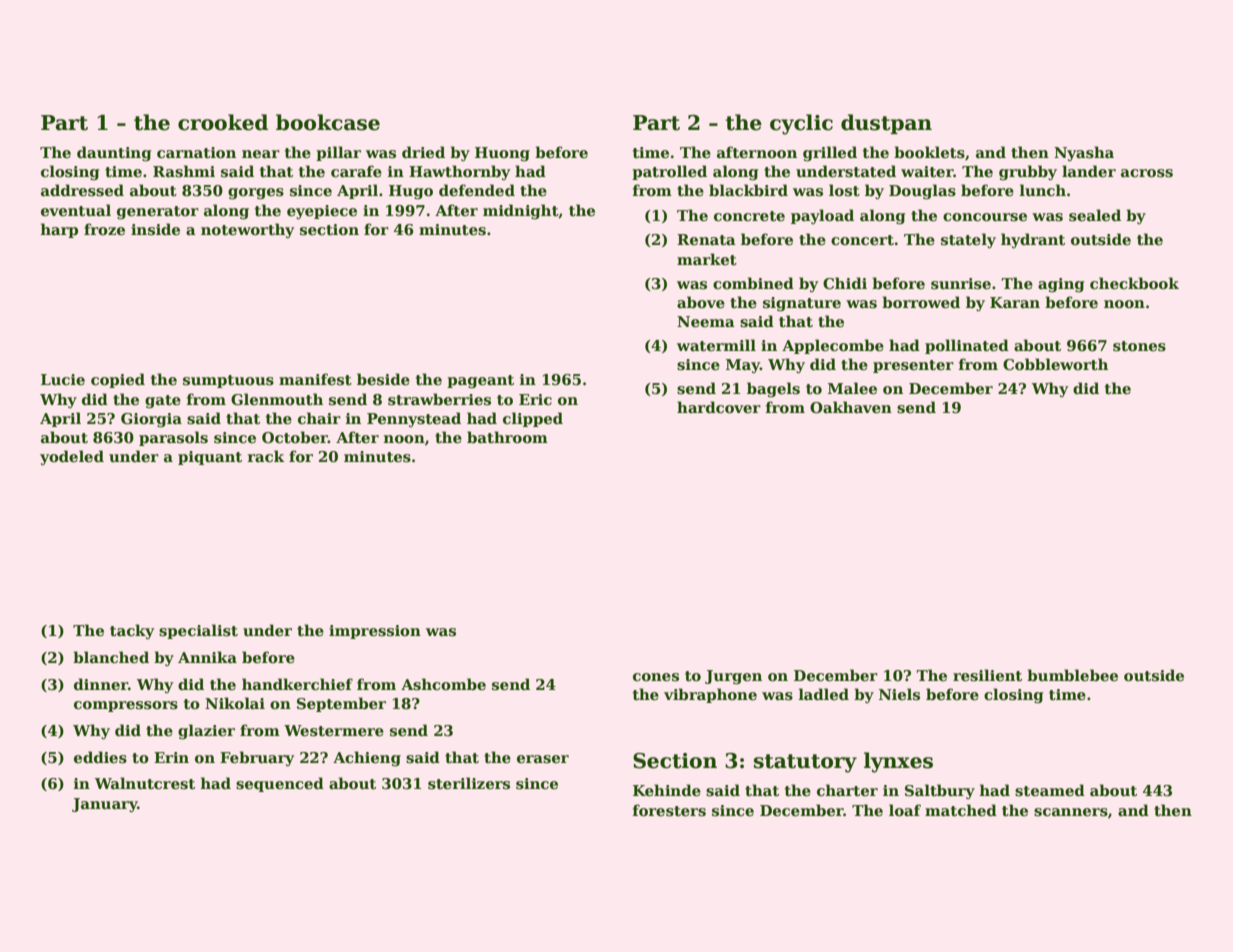 The image size is (1233, 952). I want to click on cyclic, so click(801, 124).
